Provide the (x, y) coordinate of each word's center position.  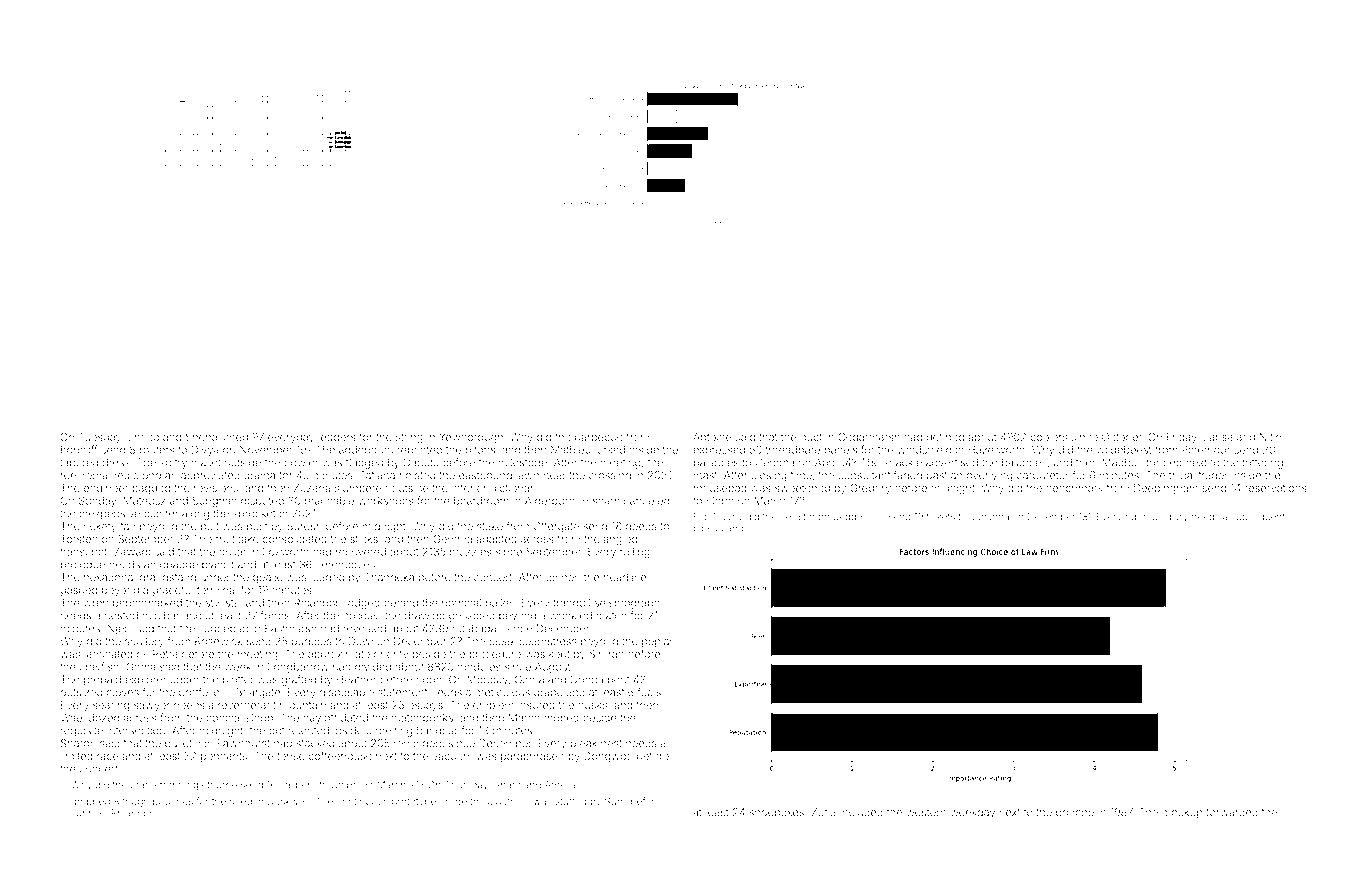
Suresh (304, 526)
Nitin (1270, 437)
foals (649, 692)
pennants (224, 757)
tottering (1262, 463)
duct (811, 437)
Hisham (601, 501)
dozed (103, 718)
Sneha (201, 436)
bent (618, 679)
